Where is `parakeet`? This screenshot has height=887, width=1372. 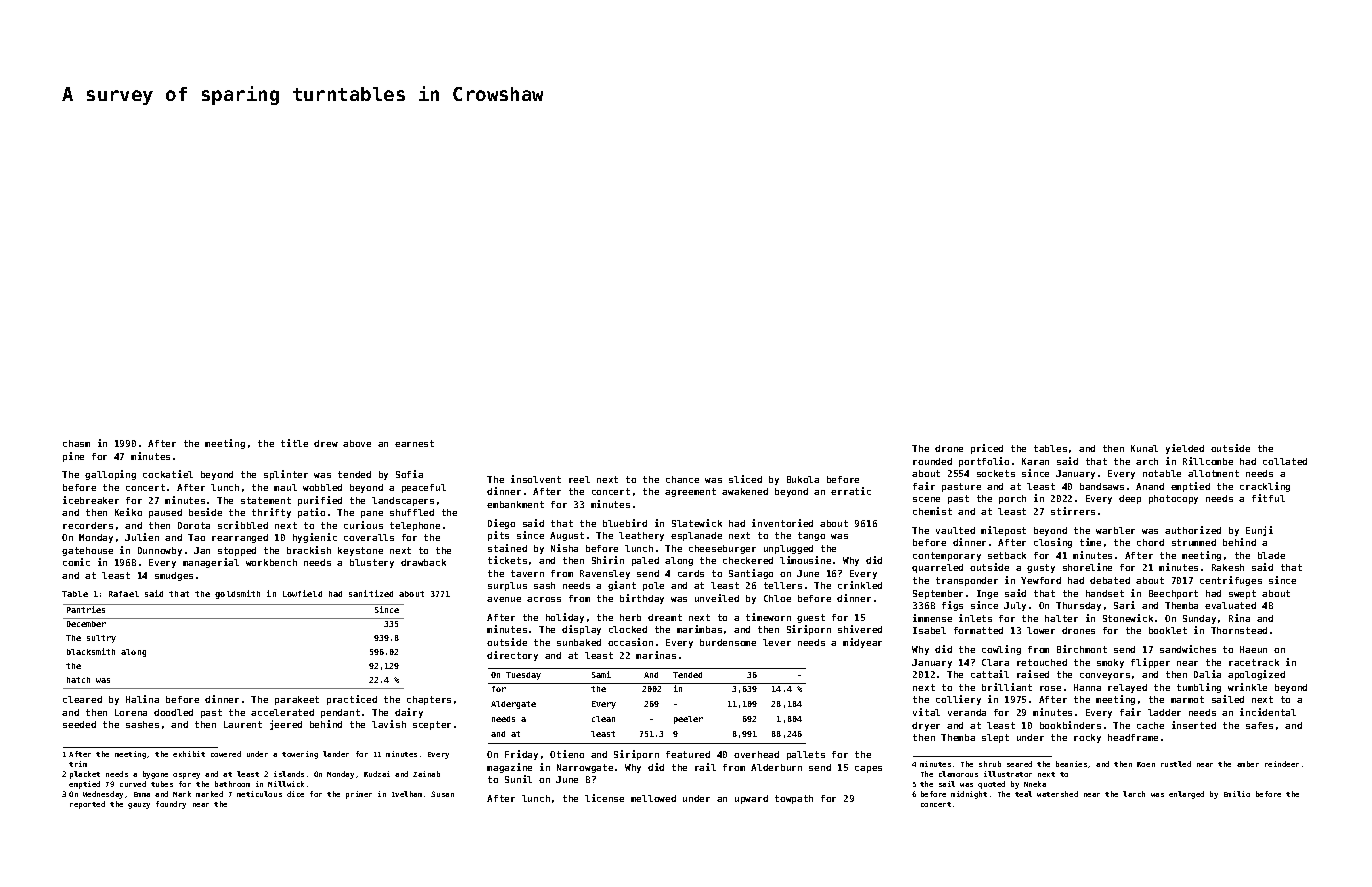 parakeet is located at coordinates (297, 700).
